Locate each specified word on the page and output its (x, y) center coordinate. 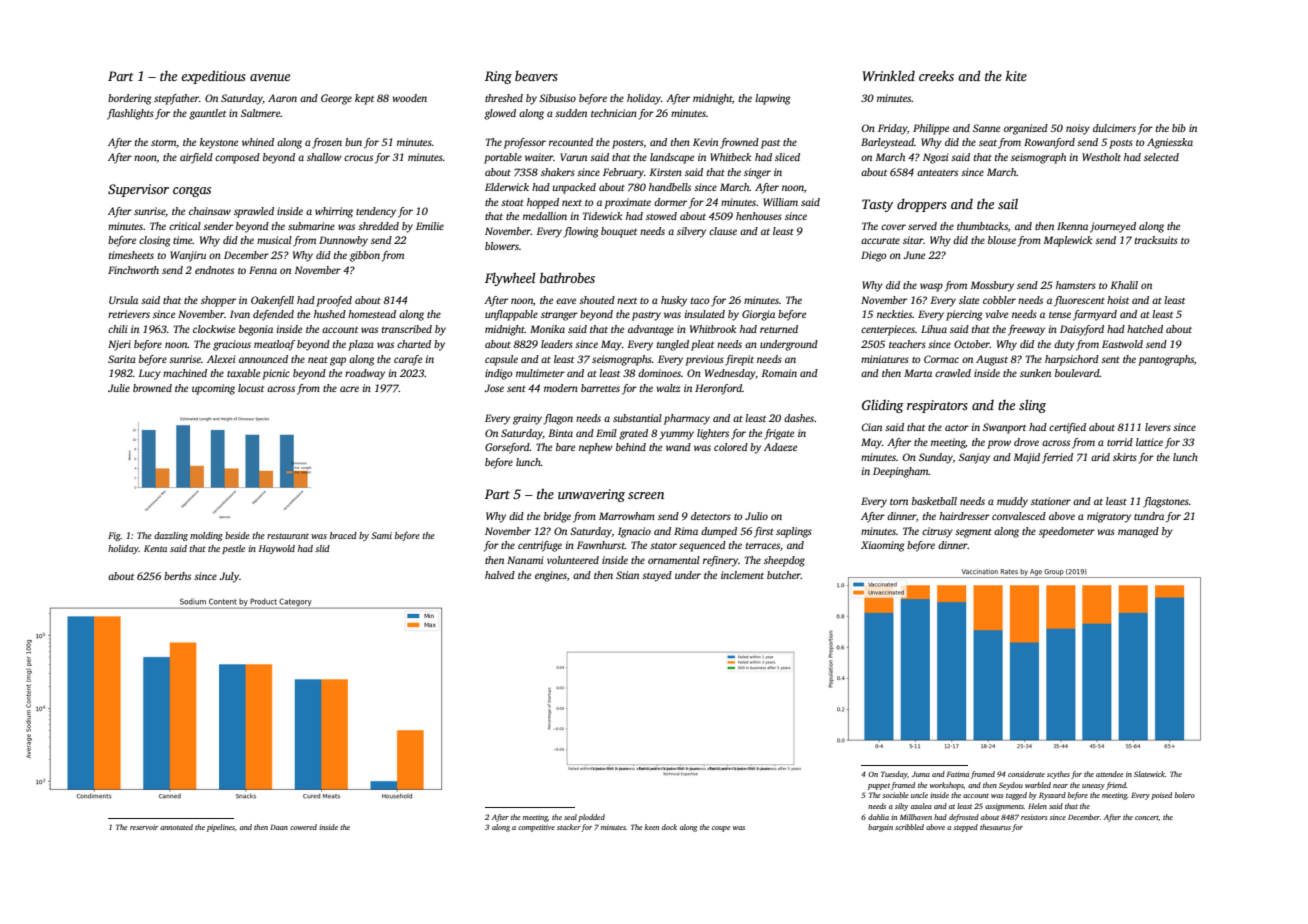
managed (1138, 532)
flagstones (1166, 502)
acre (349, 389)
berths (177, 576)
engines (551, 576)
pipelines (221, 828)
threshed (504, 98)
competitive (536, 828)
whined (258, 142)
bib (1179, 128)
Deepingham (901, 472)
